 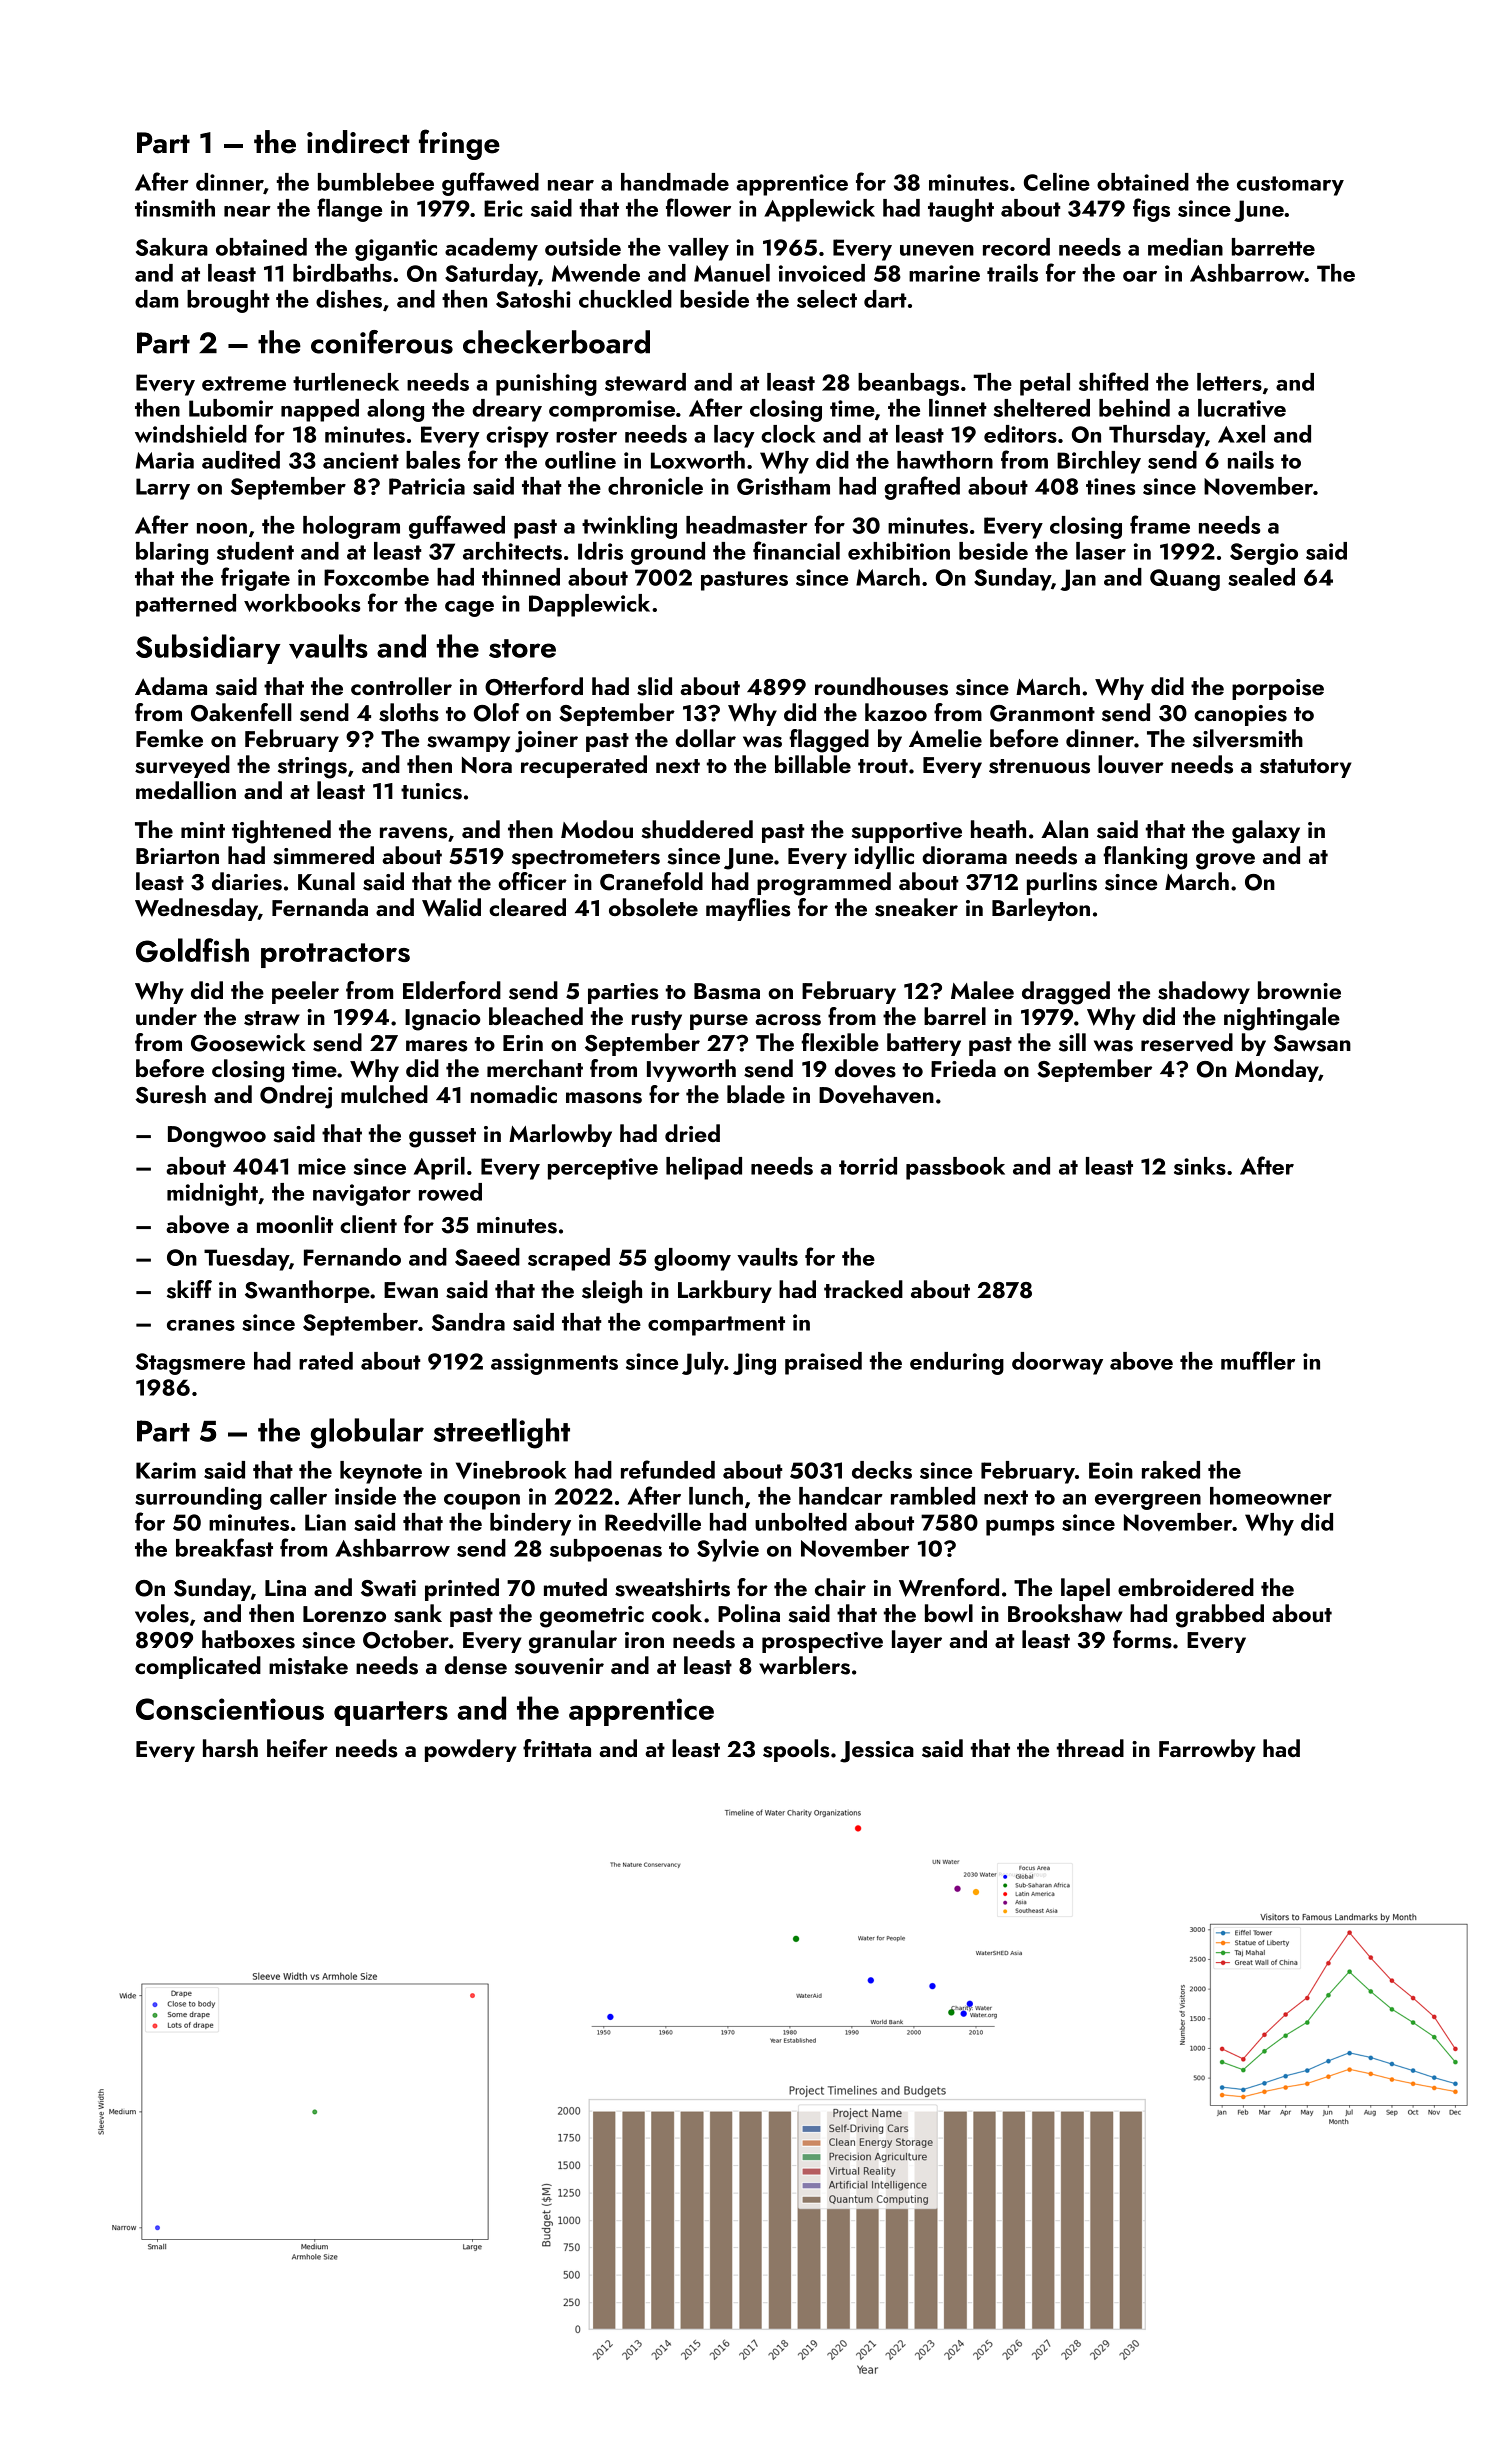 What do you see at coordinates (322, 1166) in the image?
I see `mice` at bounding box center [322, 1166].
